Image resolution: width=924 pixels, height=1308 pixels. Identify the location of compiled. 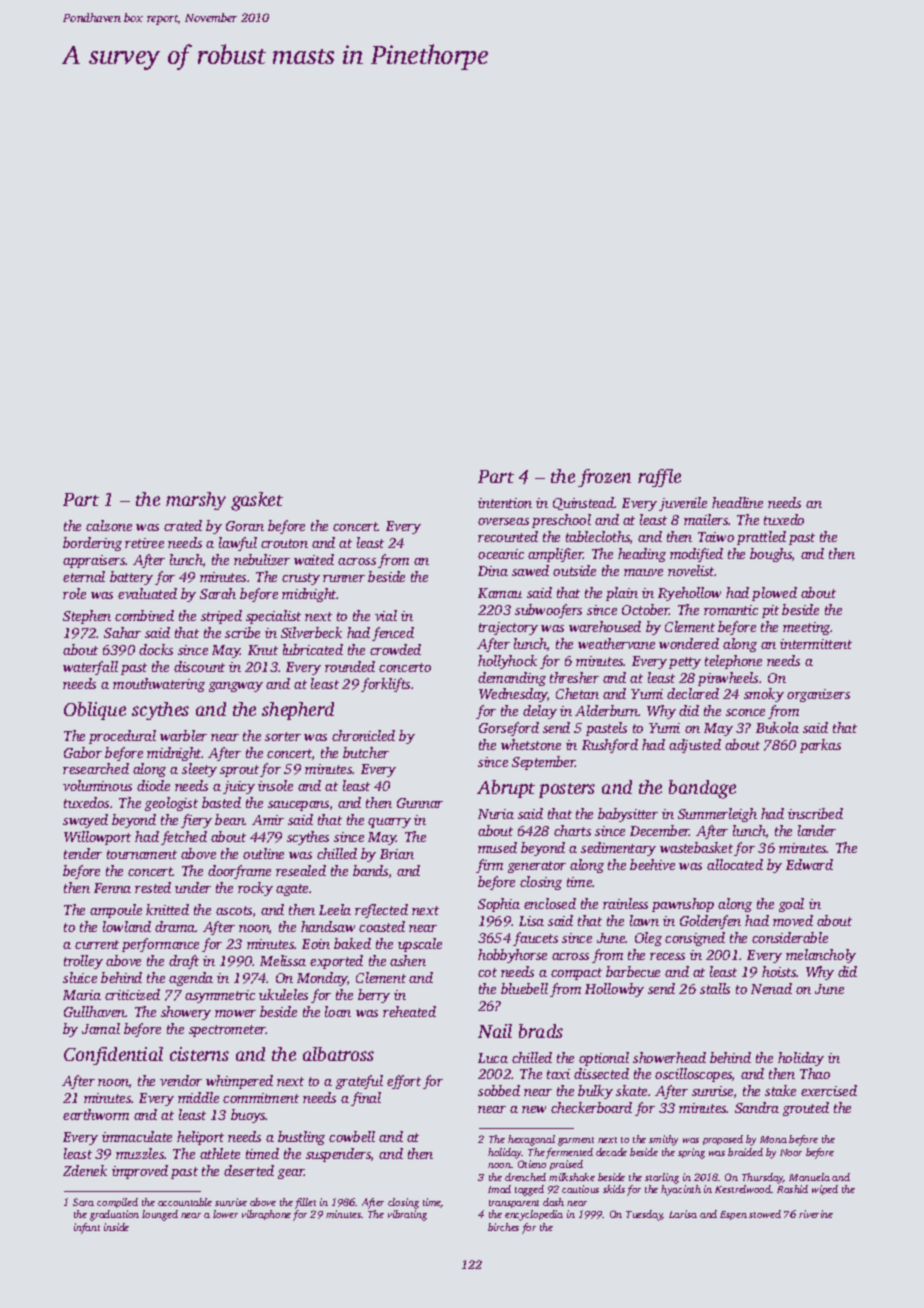
(117, 1203).
